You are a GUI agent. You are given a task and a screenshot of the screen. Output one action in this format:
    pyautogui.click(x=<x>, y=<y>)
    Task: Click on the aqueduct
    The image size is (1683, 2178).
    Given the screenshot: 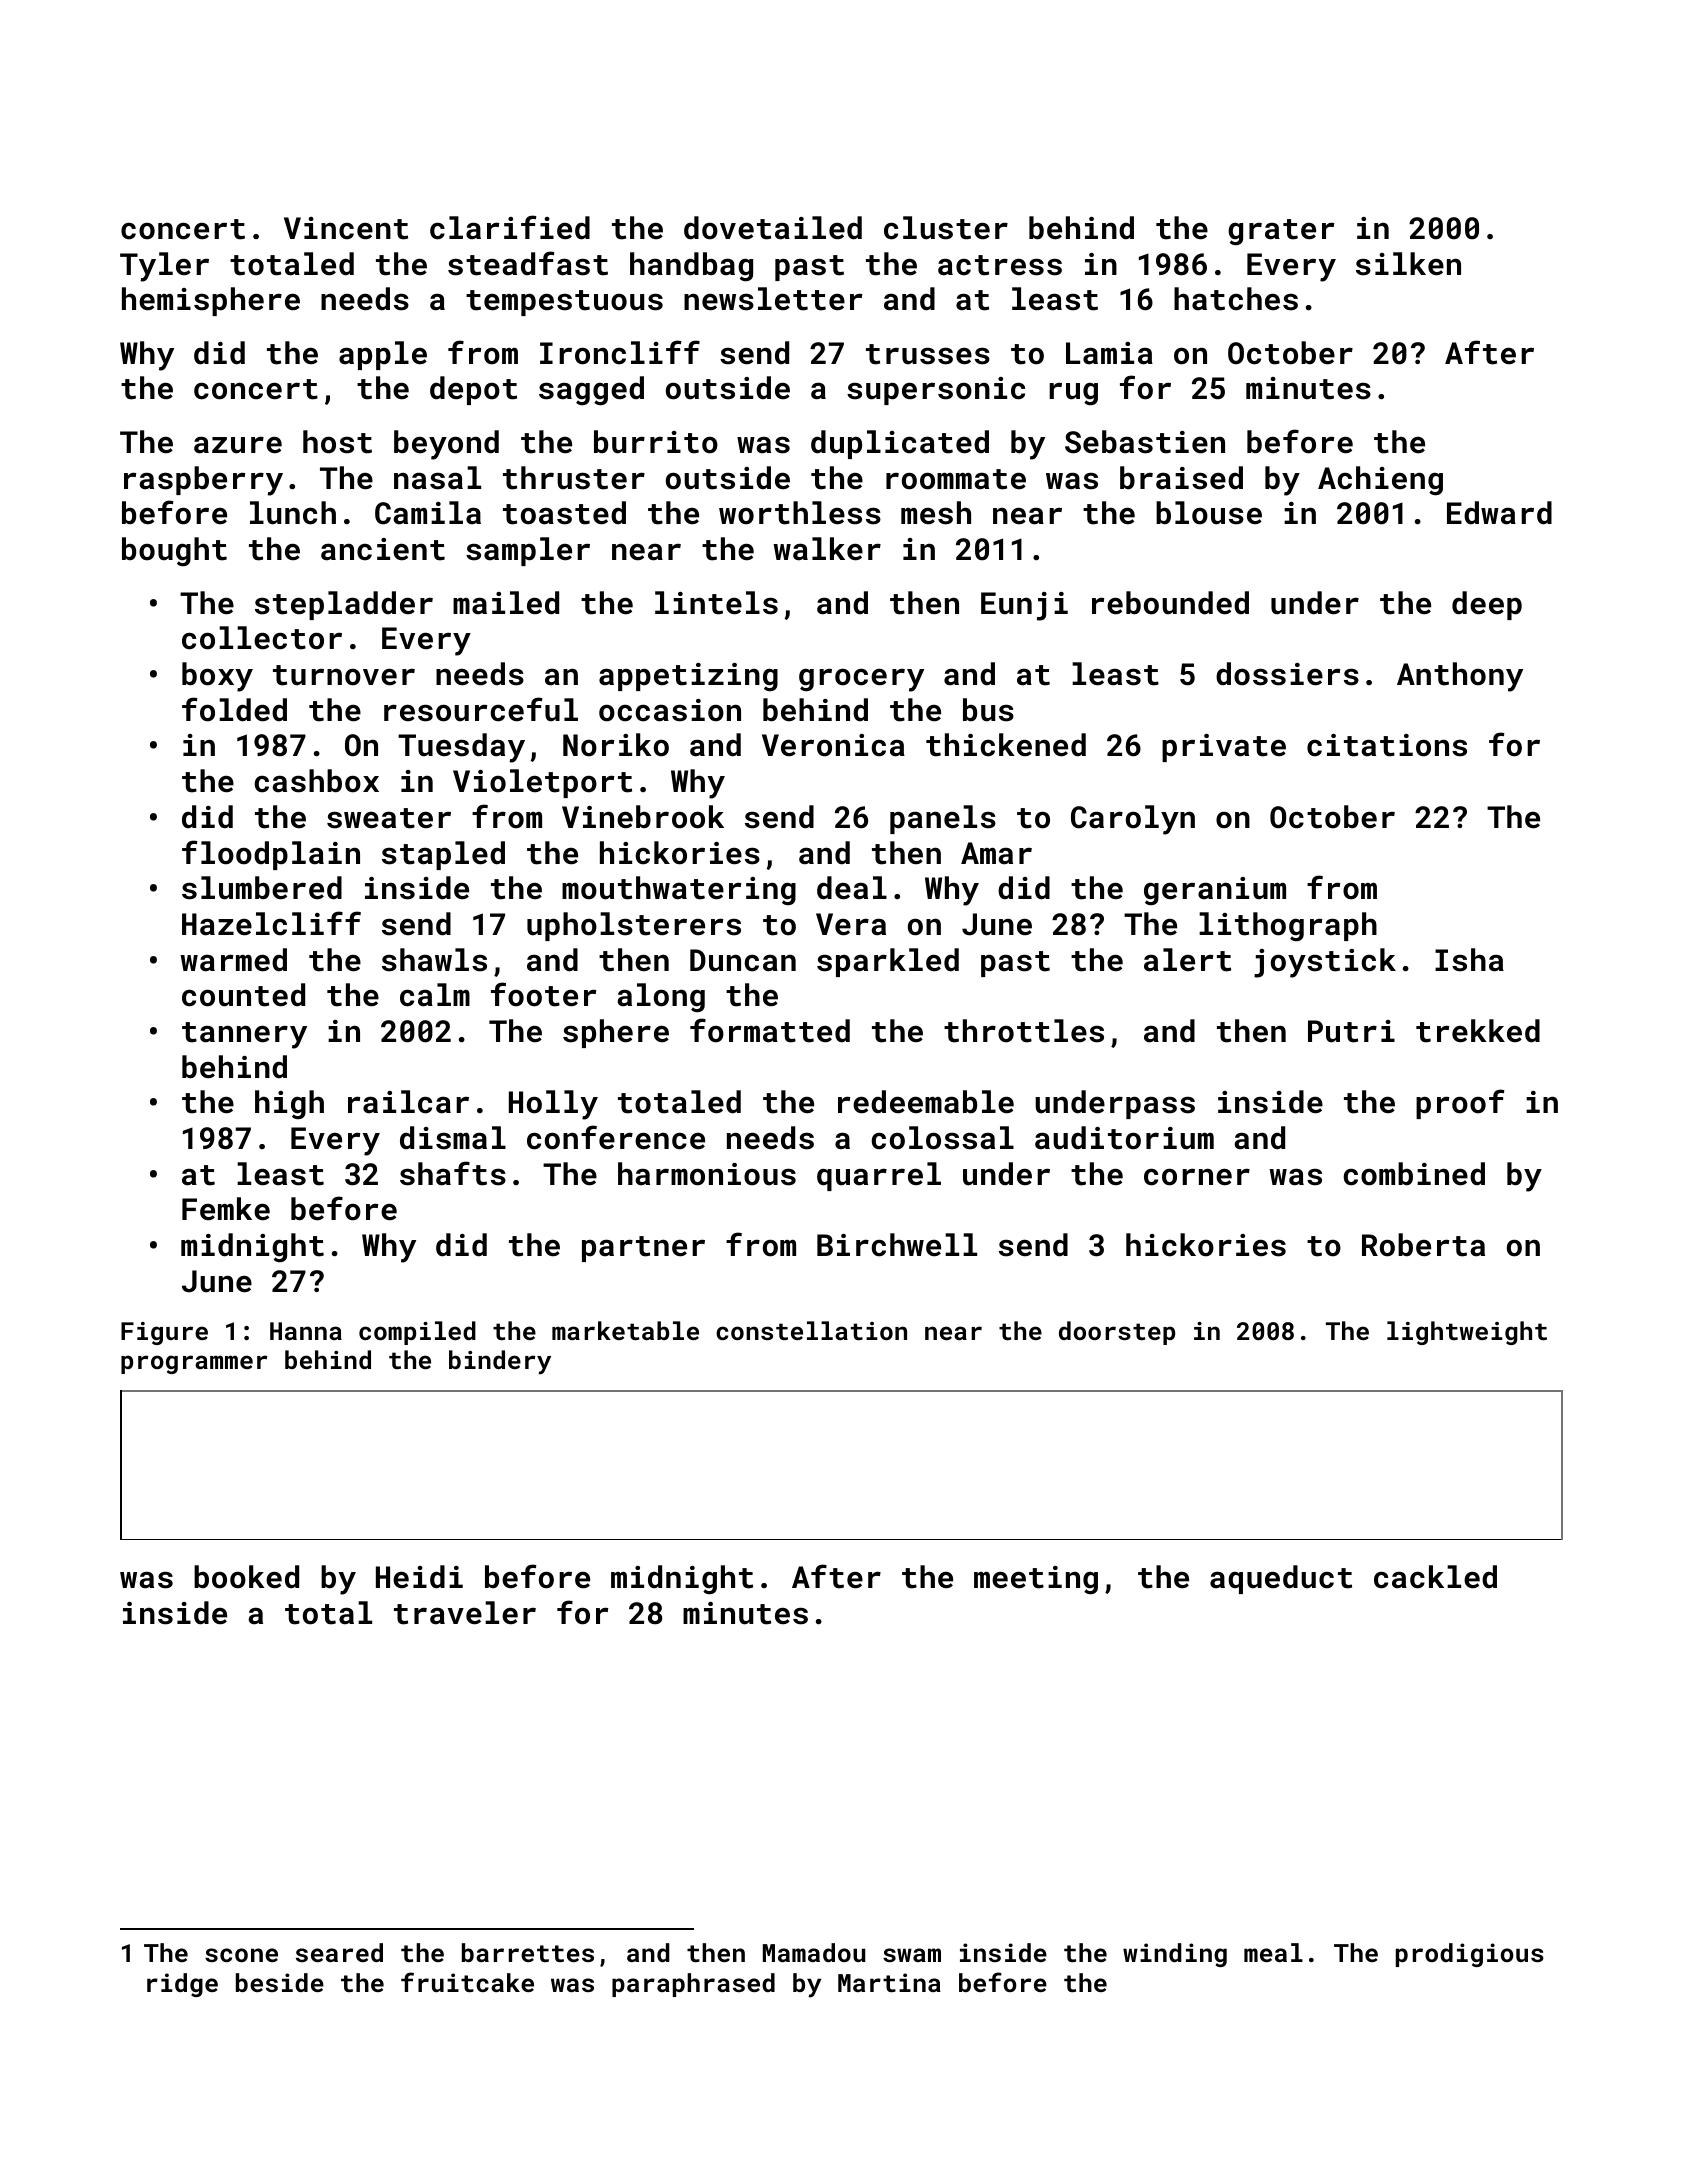 What is the action you would take?
    pyautogui.click(x=1281, y=1579)
